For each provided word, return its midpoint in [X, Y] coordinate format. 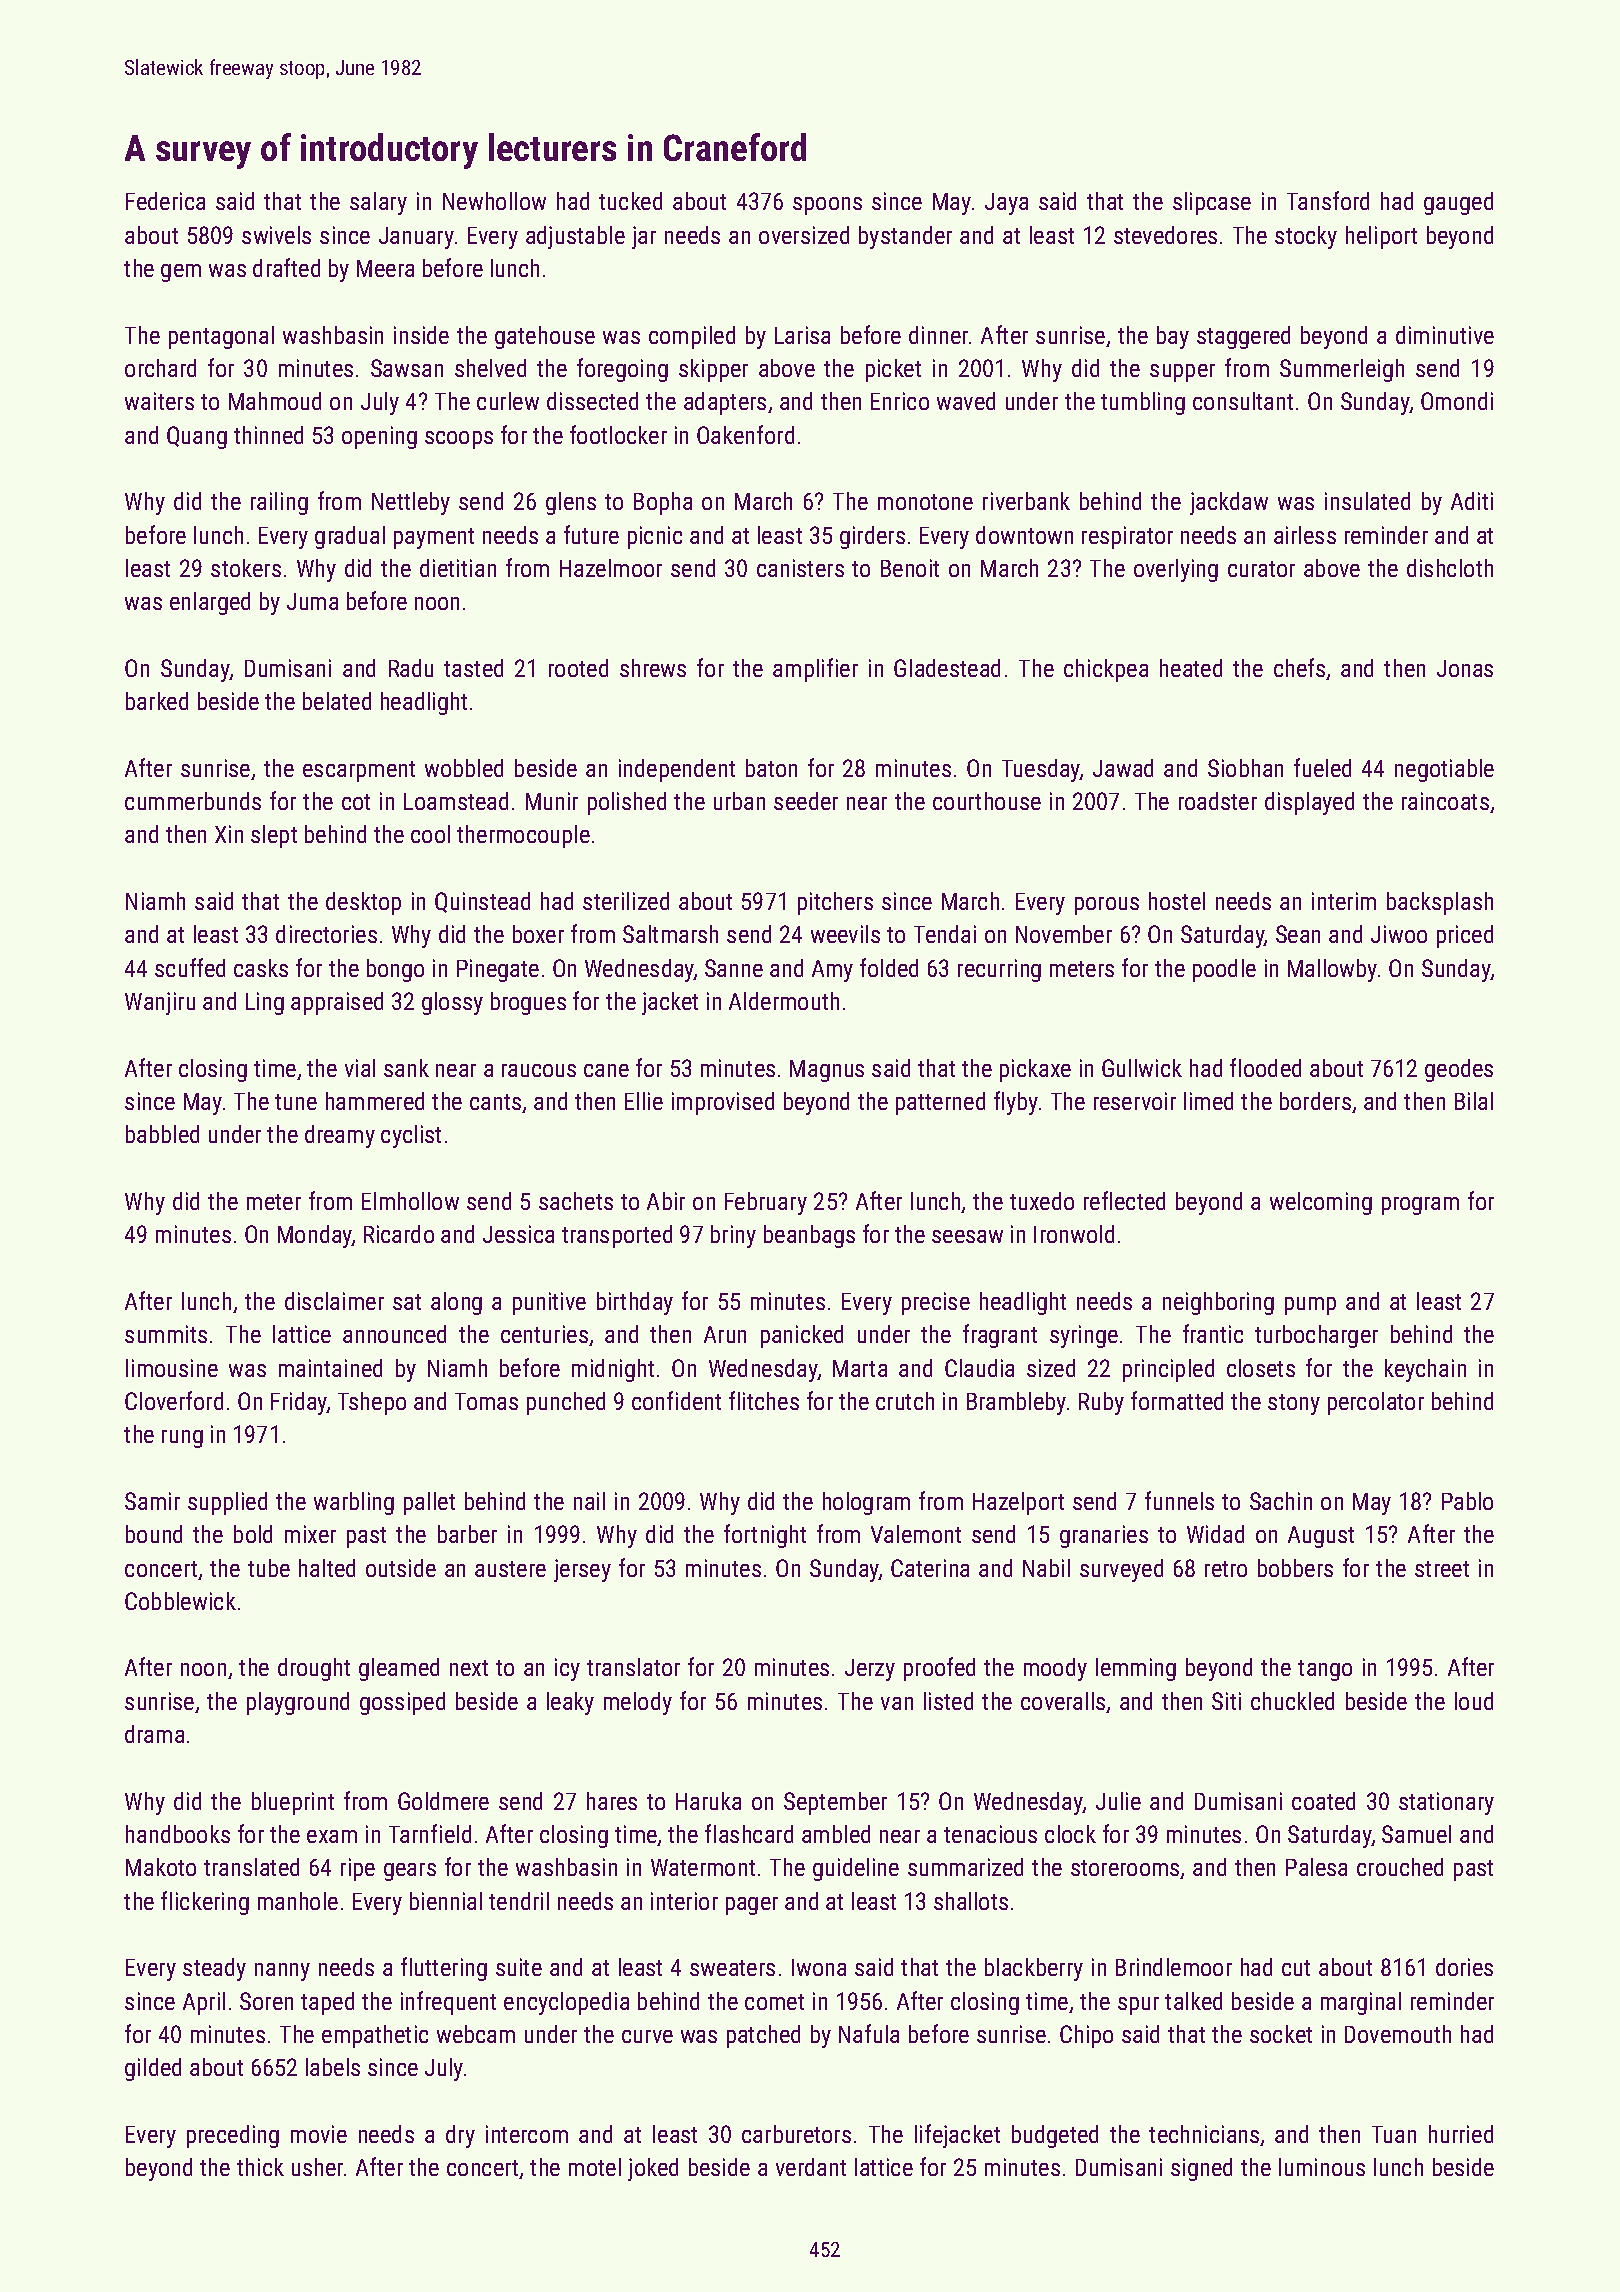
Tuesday [1041, 770]
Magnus [827, 1071]
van [897, 1703]
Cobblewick [180, 1601]
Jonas [1465, 668]
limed [1208, 1101]
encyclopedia [566, 2003]
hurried [1461, 2134]
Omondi [1457, 401]
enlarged [210, 603]
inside [421, 335]
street [1442, 1569]
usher [317, 2167]
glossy [452, 1003]
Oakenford [745, 434]
